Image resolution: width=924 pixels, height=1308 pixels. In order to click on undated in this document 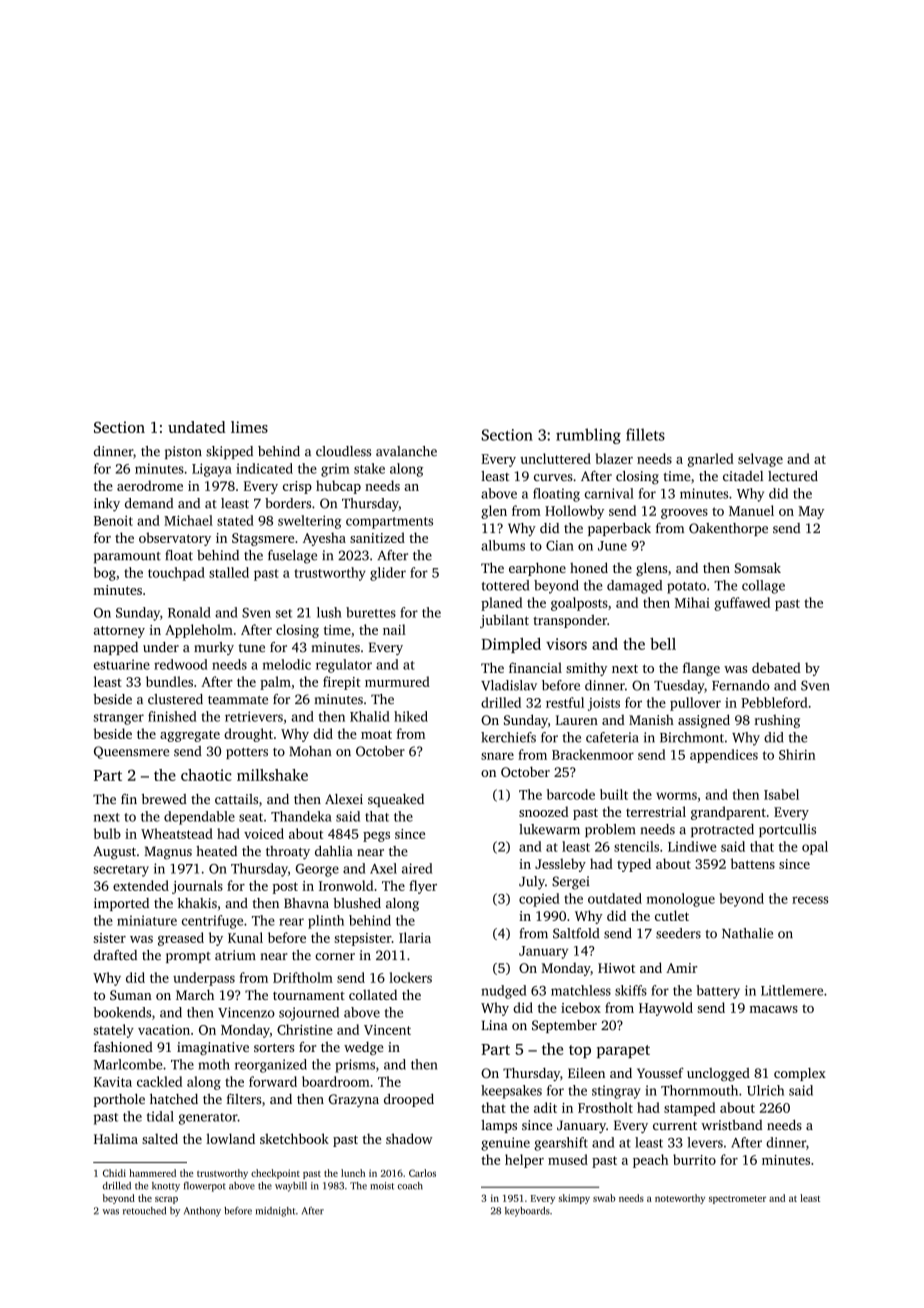, I will do `click(197, 427)`.
